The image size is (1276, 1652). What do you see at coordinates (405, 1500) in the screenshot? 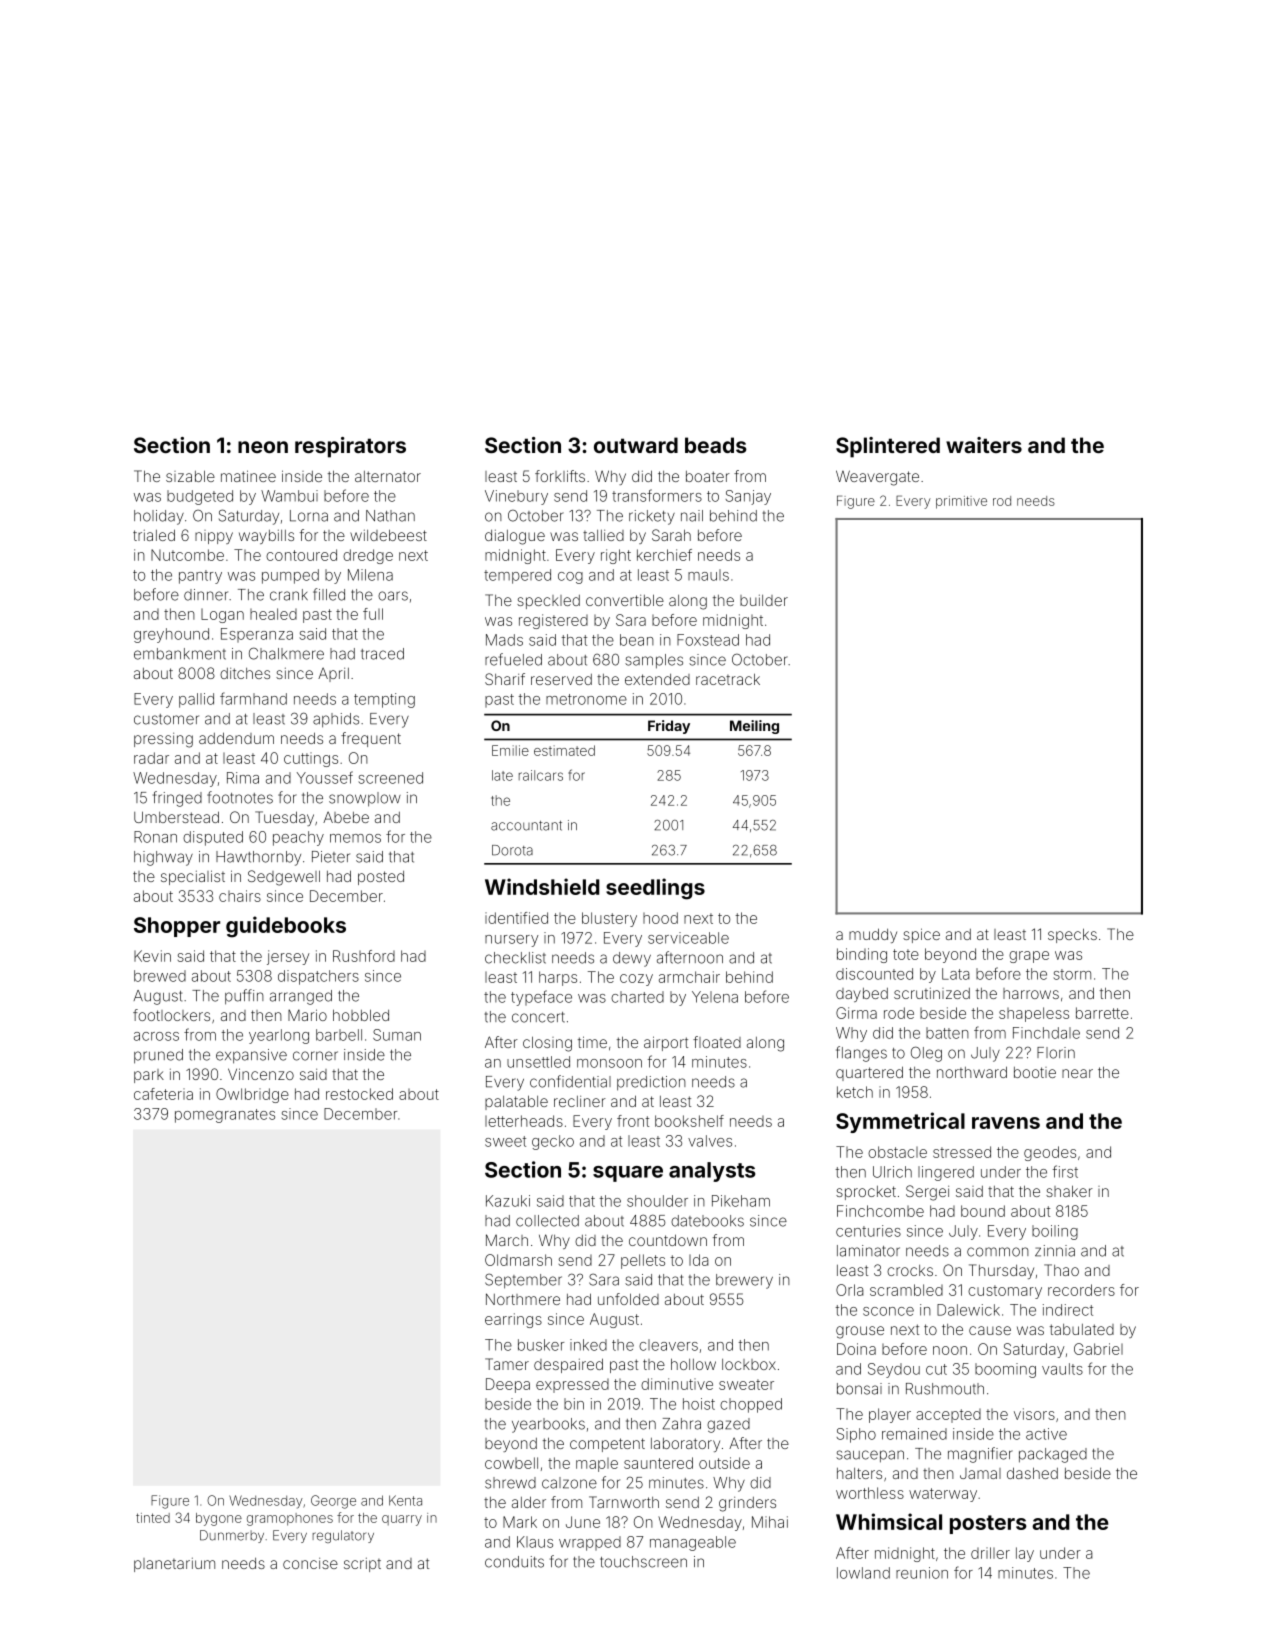
I see `Kenta` at bounding box center [405, 1500].
